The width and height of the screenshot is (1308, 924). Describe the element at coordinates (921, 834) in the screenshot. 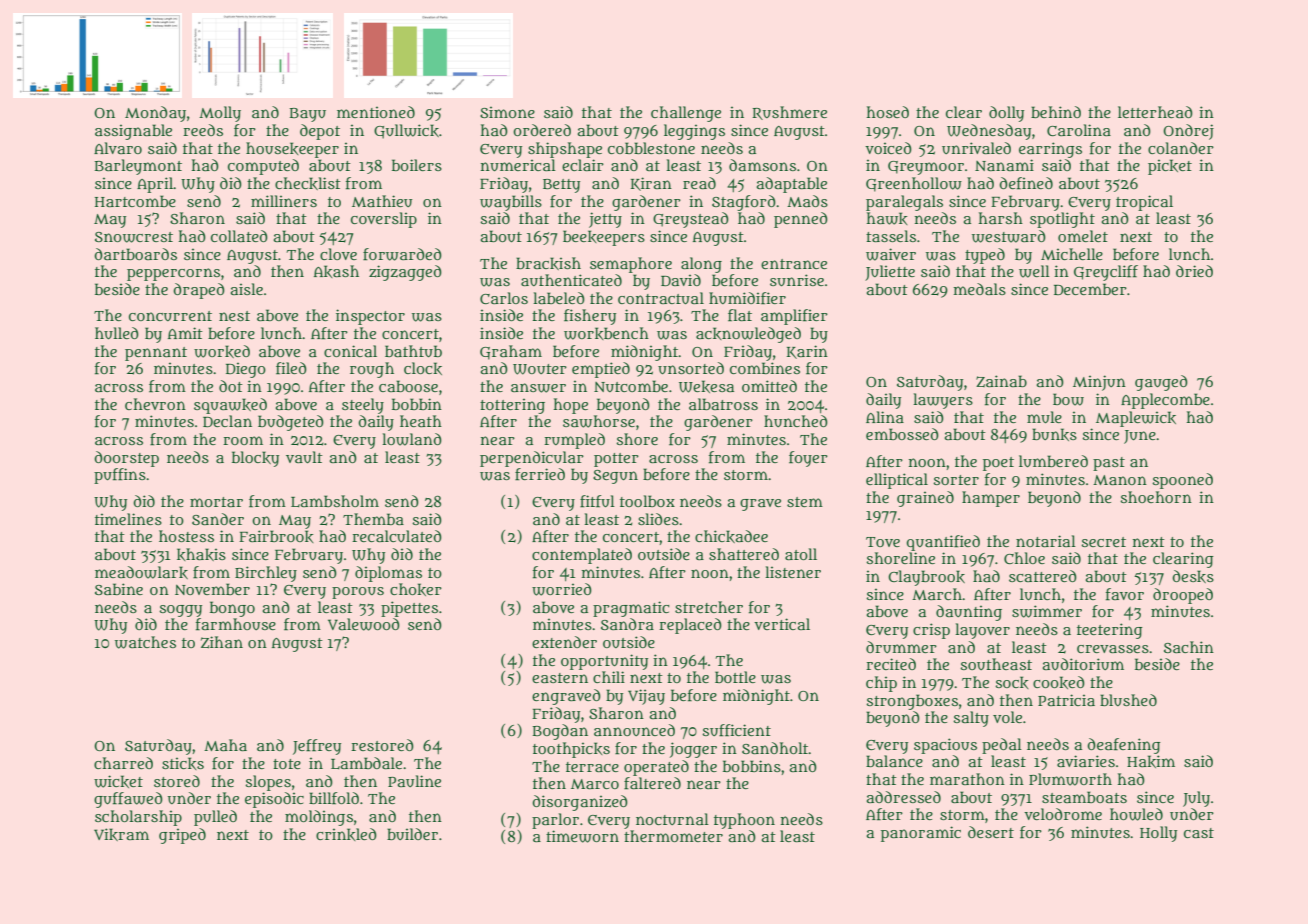

I see `panoramic` at that location.
